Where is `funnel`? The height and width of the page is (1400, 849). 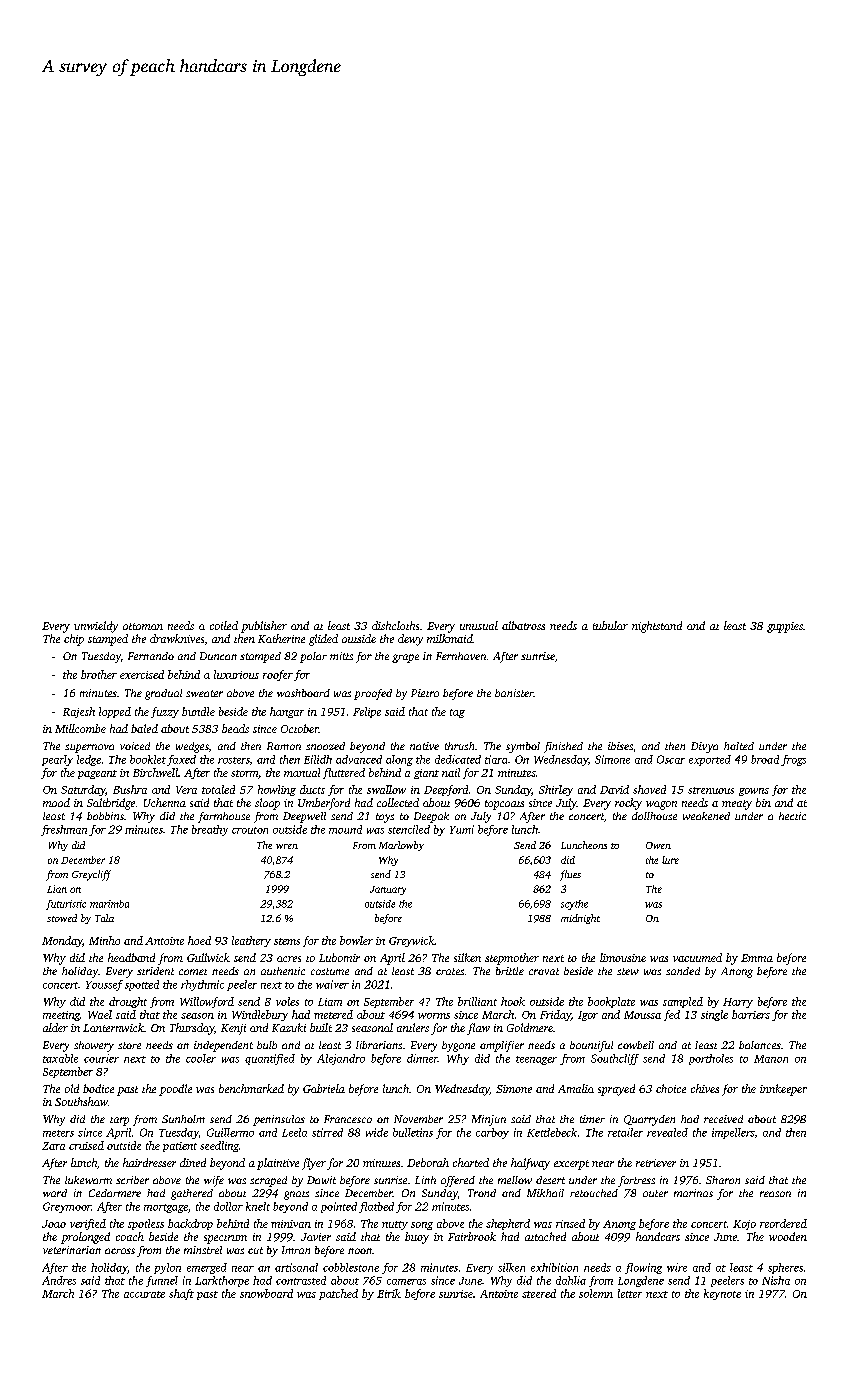 funnel is located at coordinates (162, 1281).
